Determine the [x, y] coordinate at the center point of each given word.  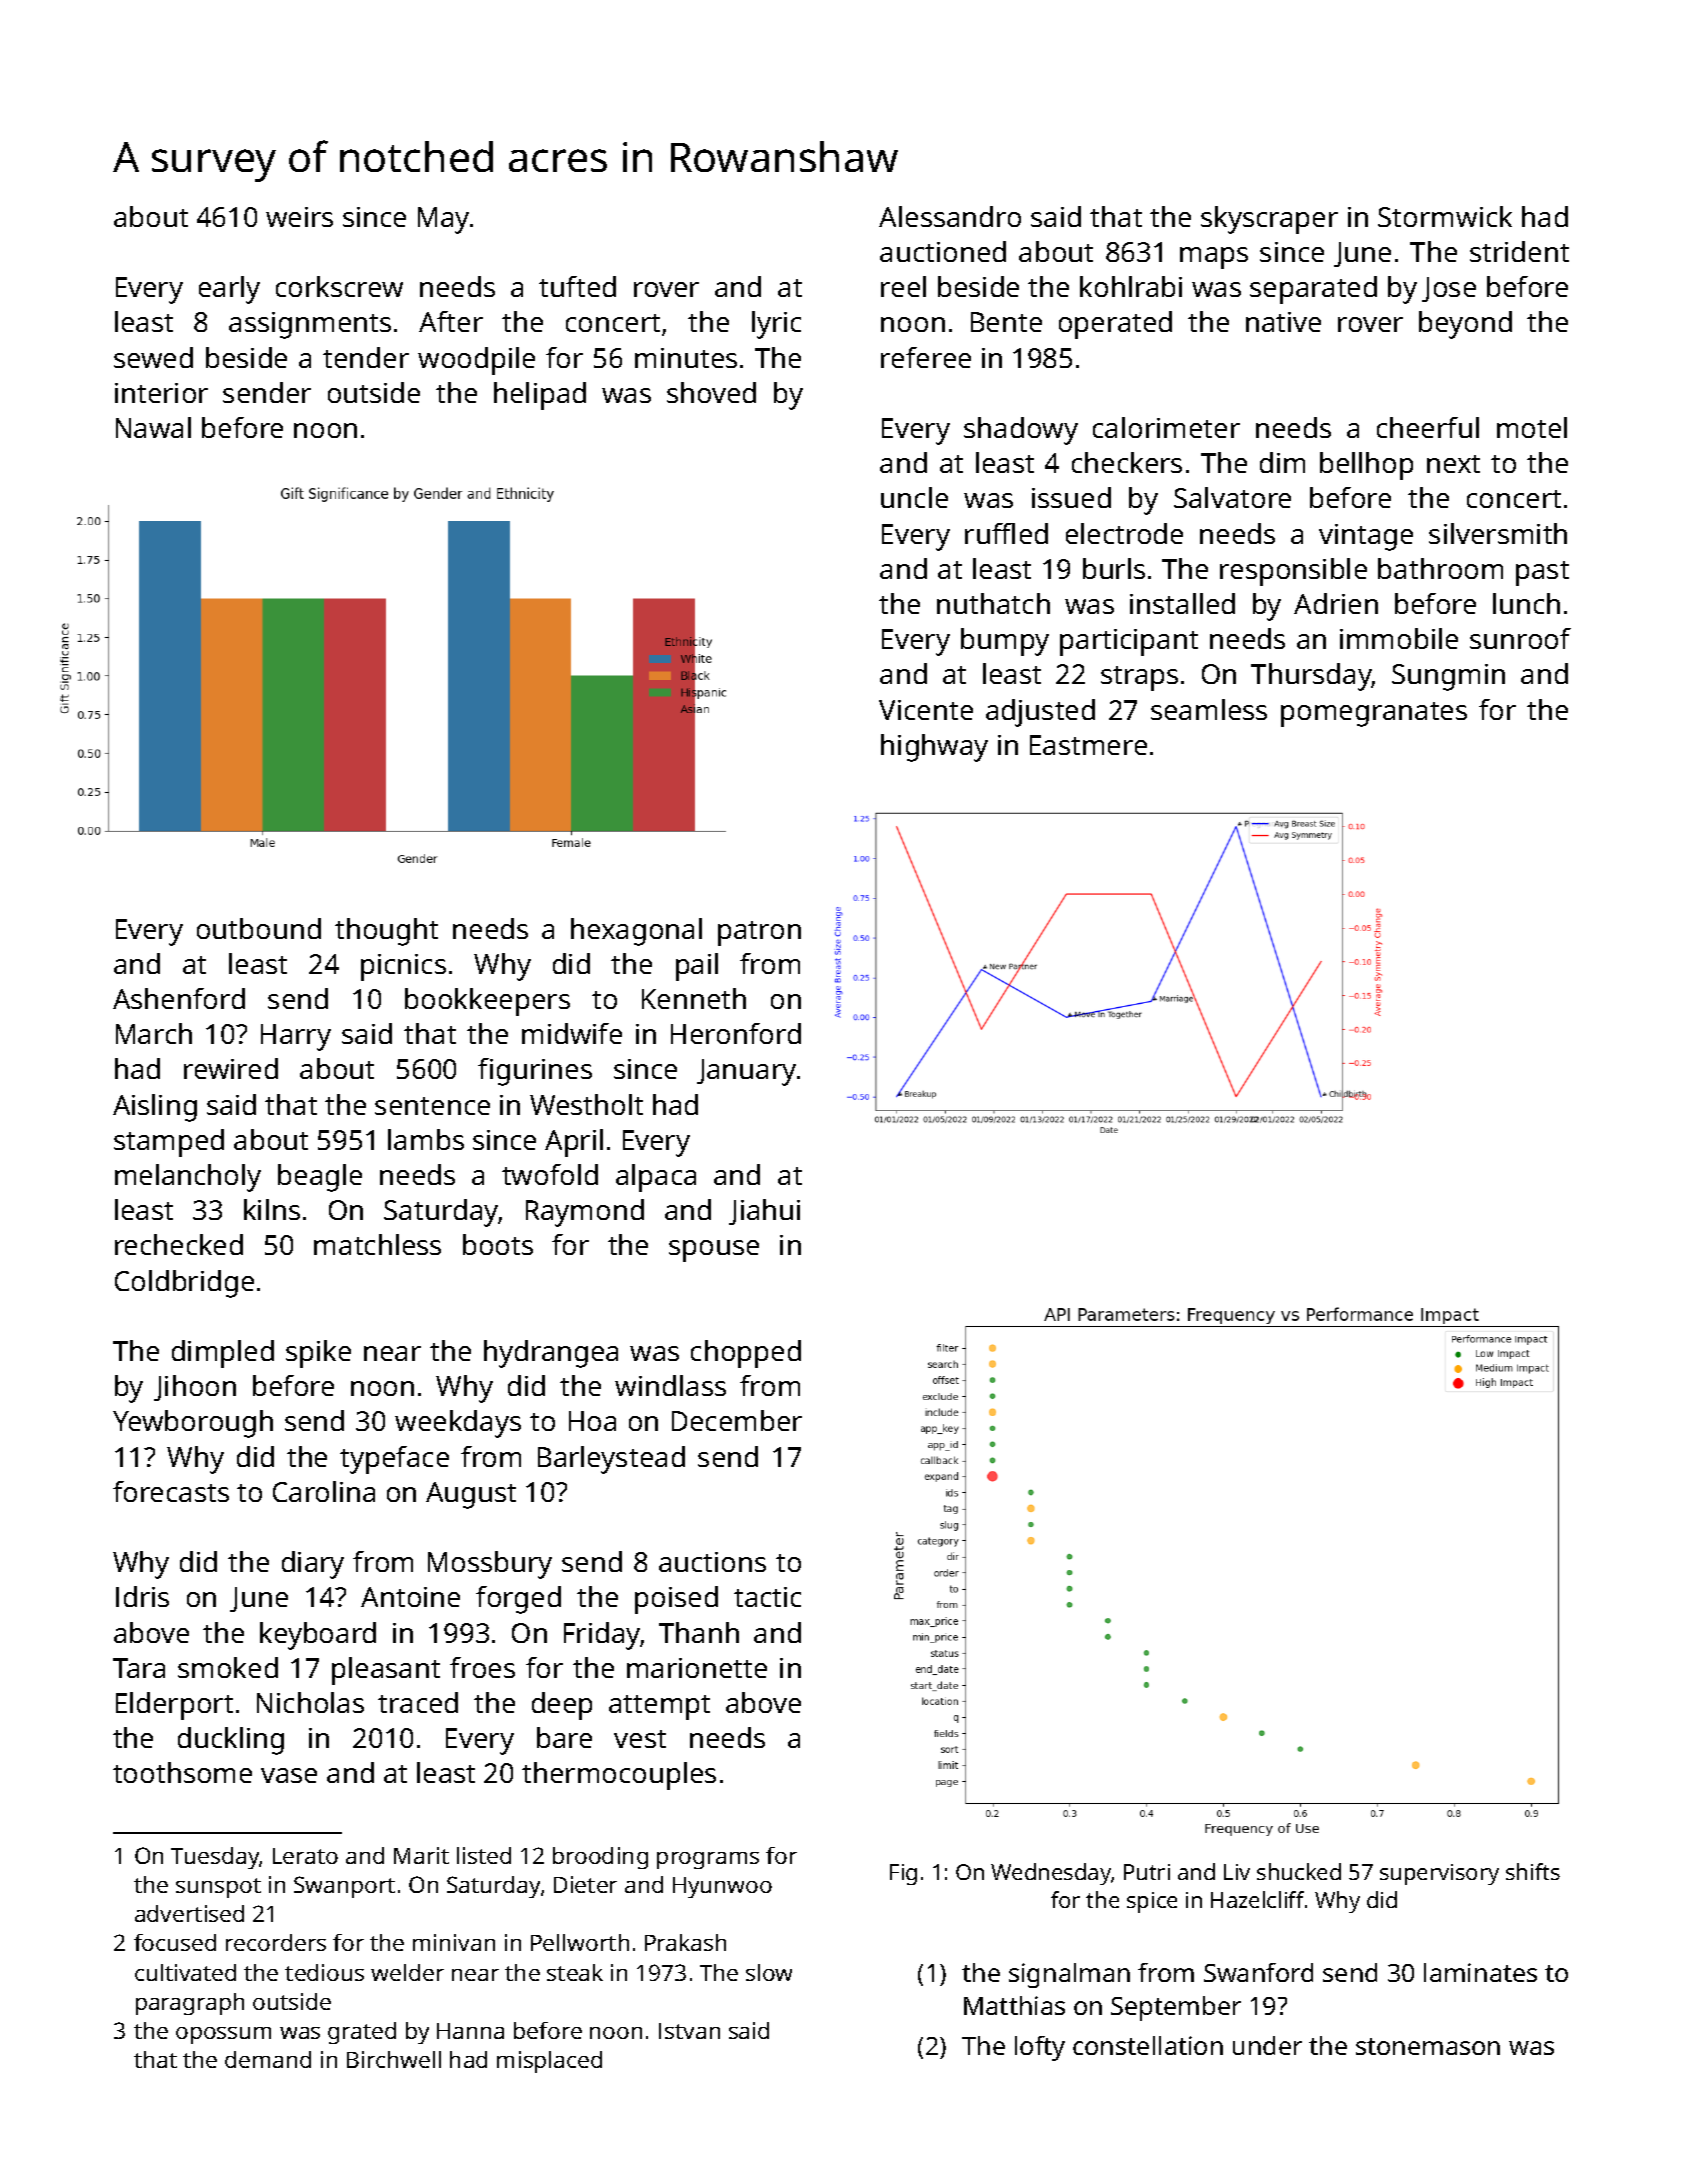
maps [1214, 258]
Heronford [736, 1033]
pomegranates [1374, 714]
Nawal [153, 427]
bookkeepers [487, 1002]
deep [562, 1706]
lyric [776, 325]
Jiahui [764, 1212]
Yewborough [193, 1424]
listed [484, 1855]
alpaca [656, 1178]
